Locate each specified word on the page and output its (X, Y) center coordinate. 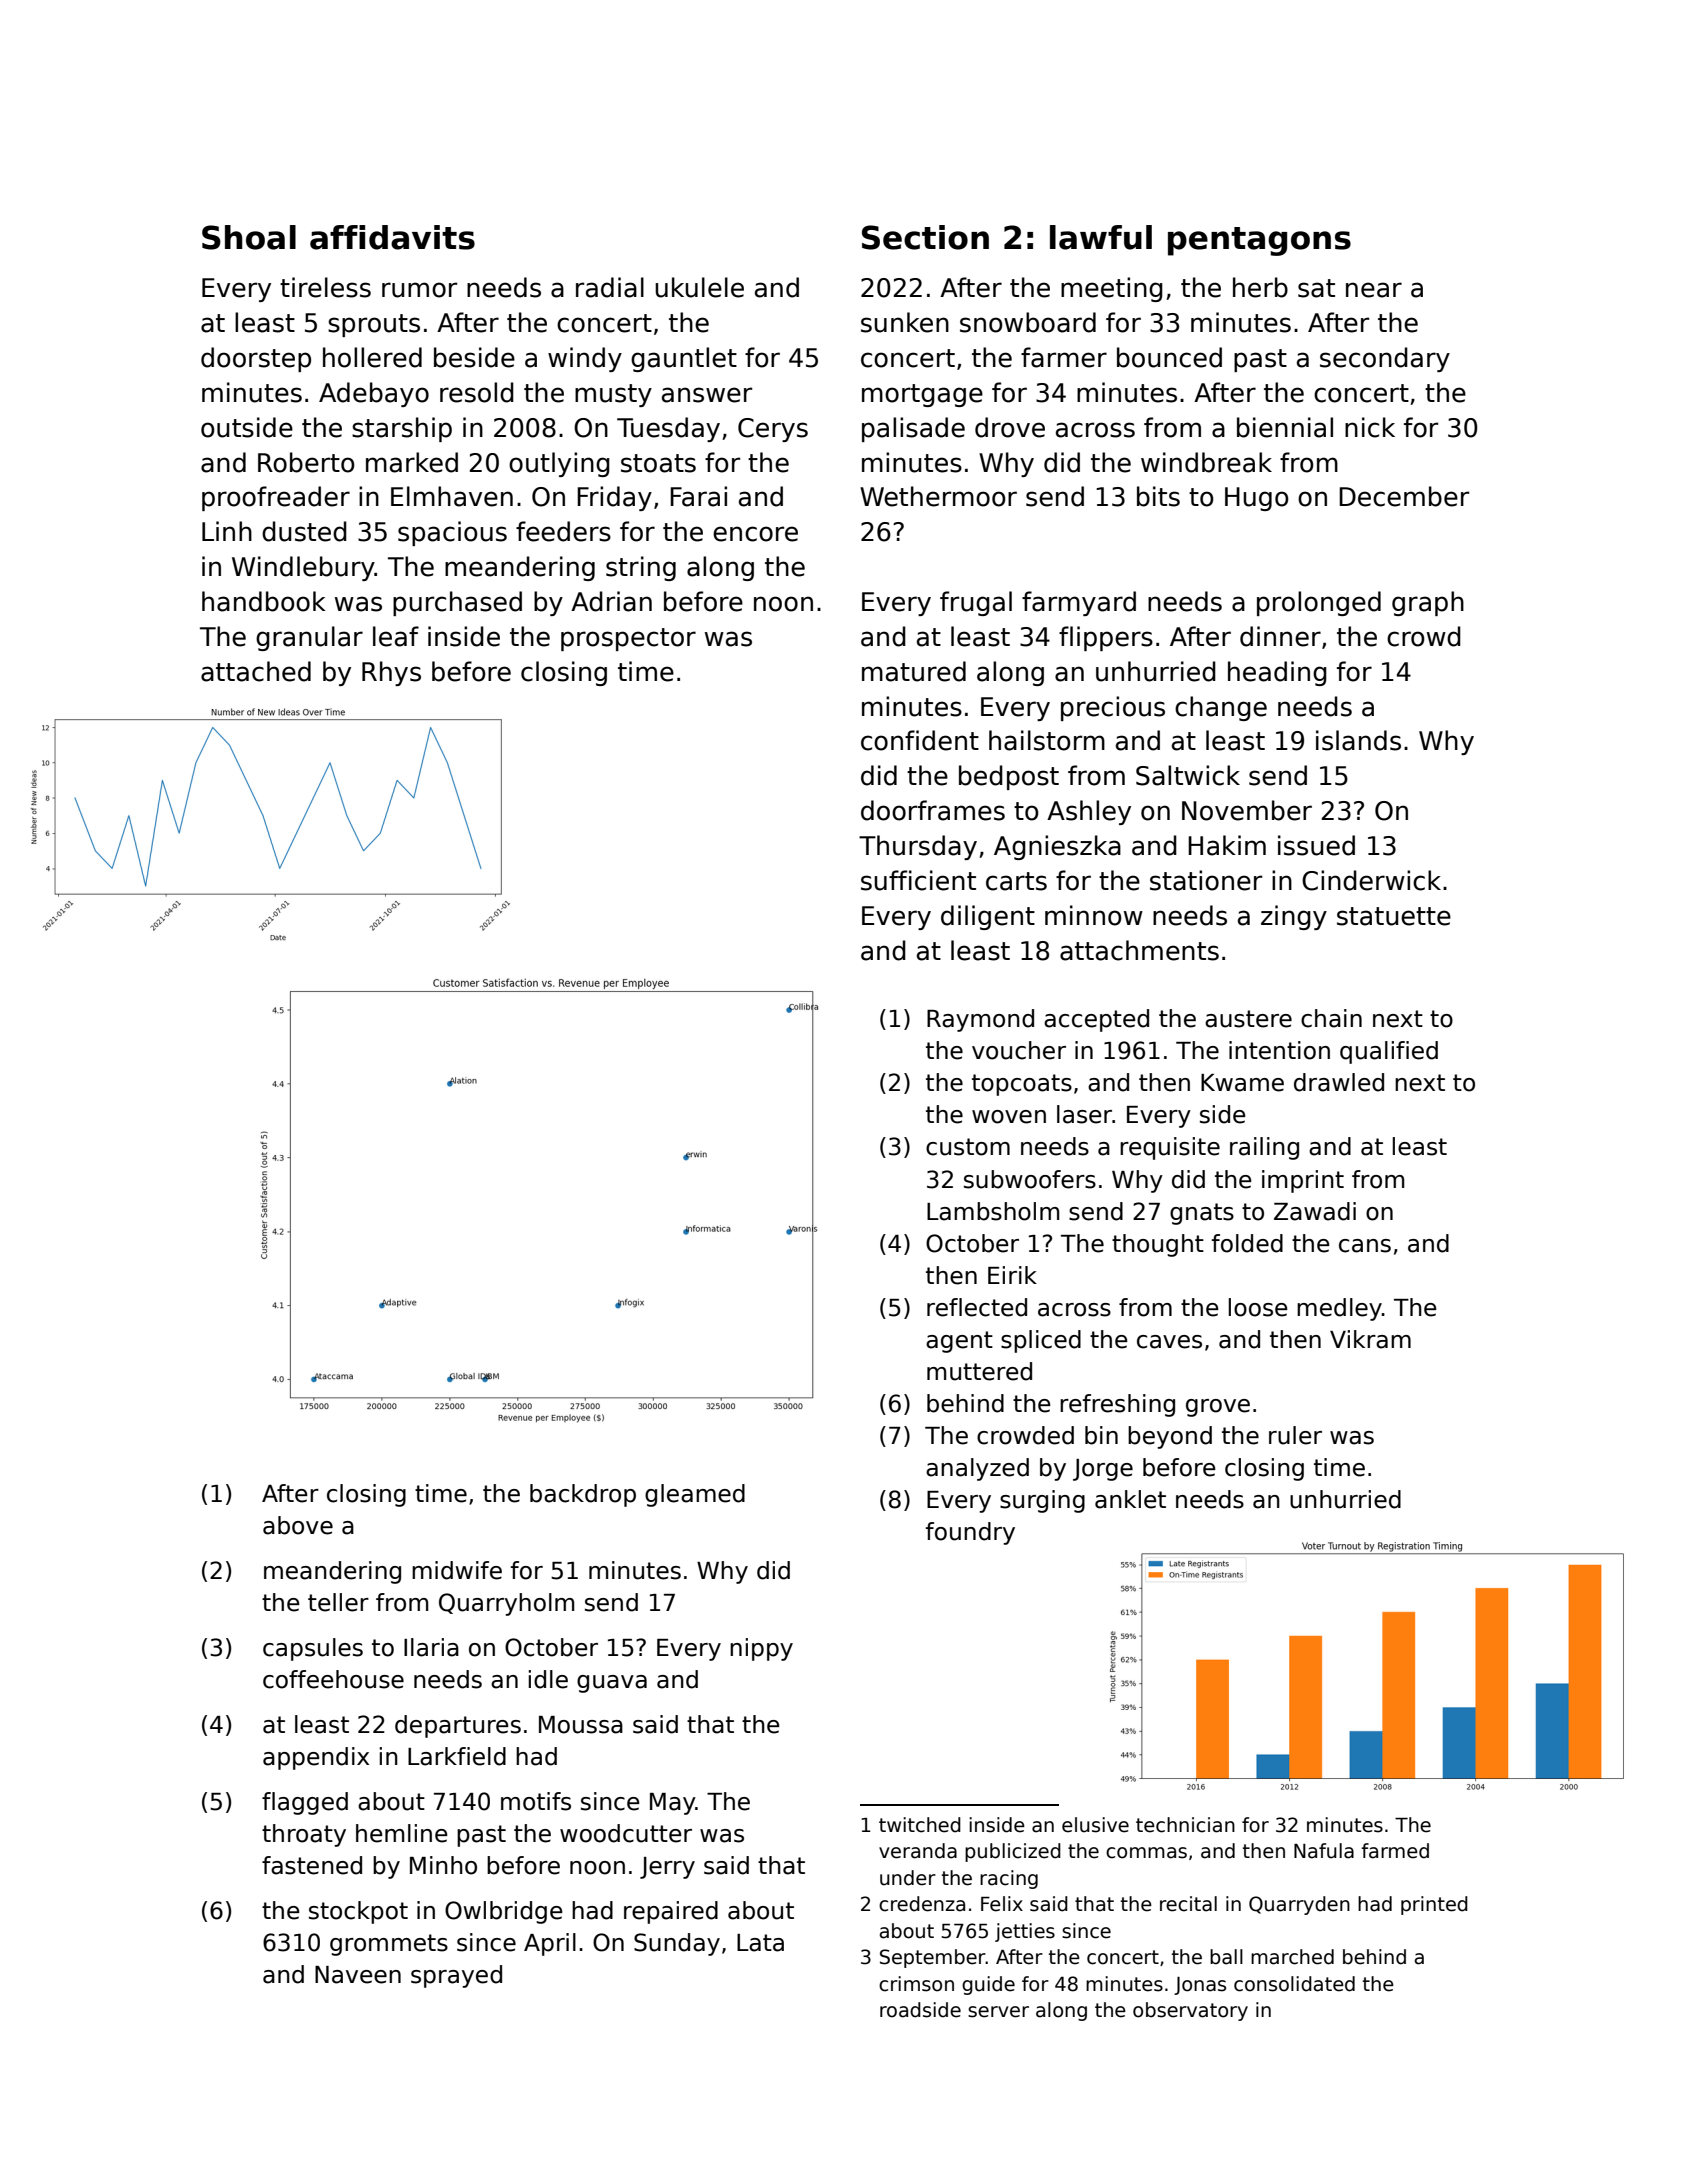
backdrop (583, 1495)
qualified (1389, 1052)
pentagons (1259, 241)
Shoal (249, 237)
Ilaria (431, 1647)
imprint (1303, 1181)
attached (256, 671)
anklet (1130, 1499)
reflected (977, 1307)
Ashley (1089, 812)
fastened (312, 1865)
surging (1042, 1501)
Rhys (391, 673)
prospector (628, 639)
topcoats (1022, 1085)
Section (925, 237)
